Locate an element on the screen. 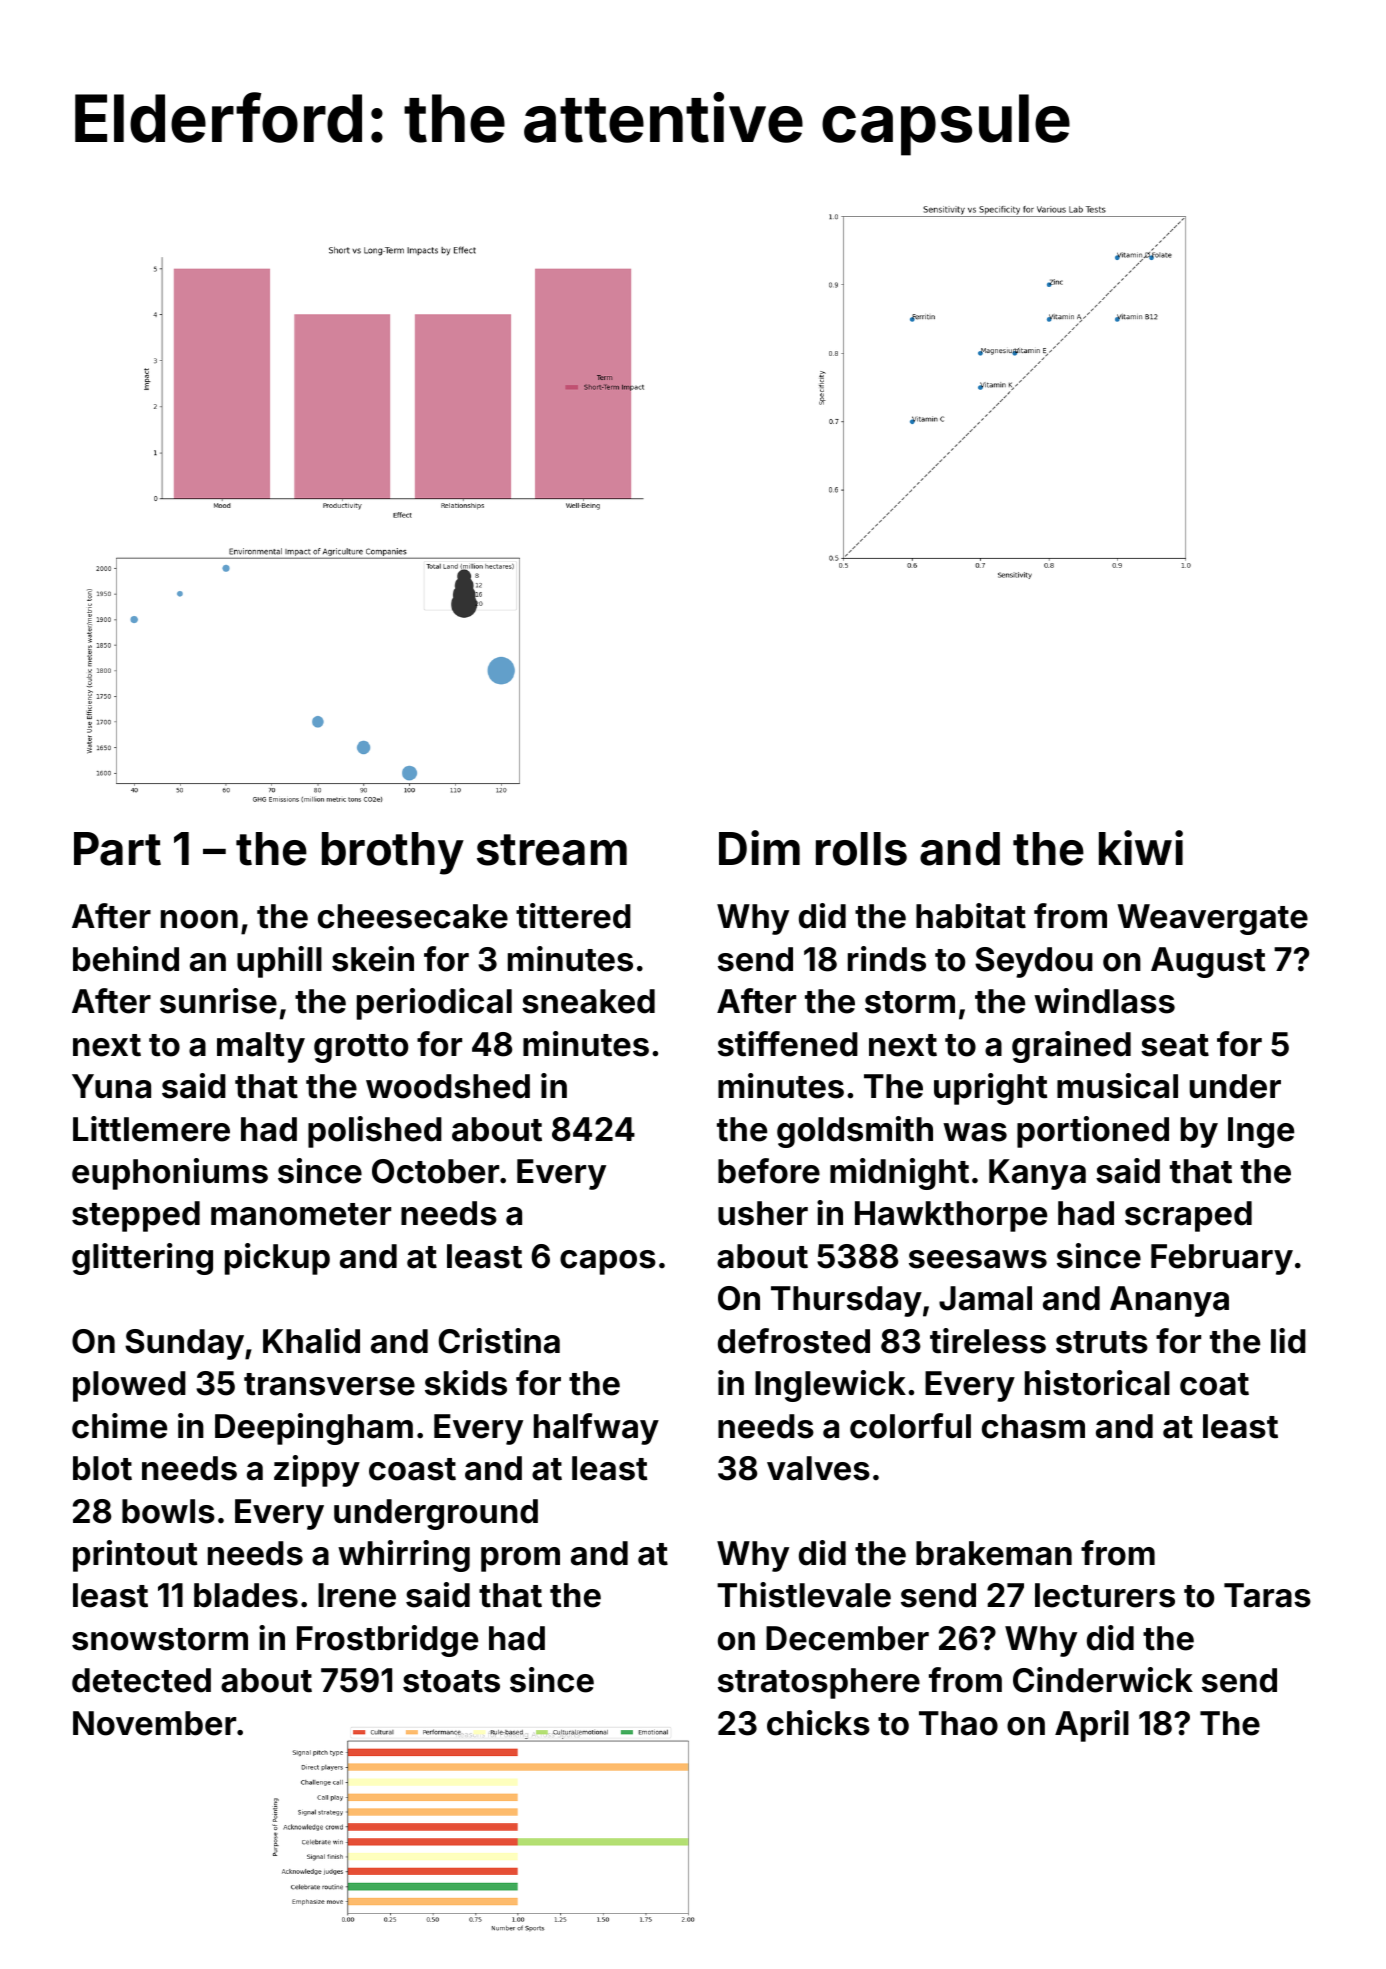 The width and height of the screenshot is (1386, 1969). Part is located at coordinates (117, 849).
